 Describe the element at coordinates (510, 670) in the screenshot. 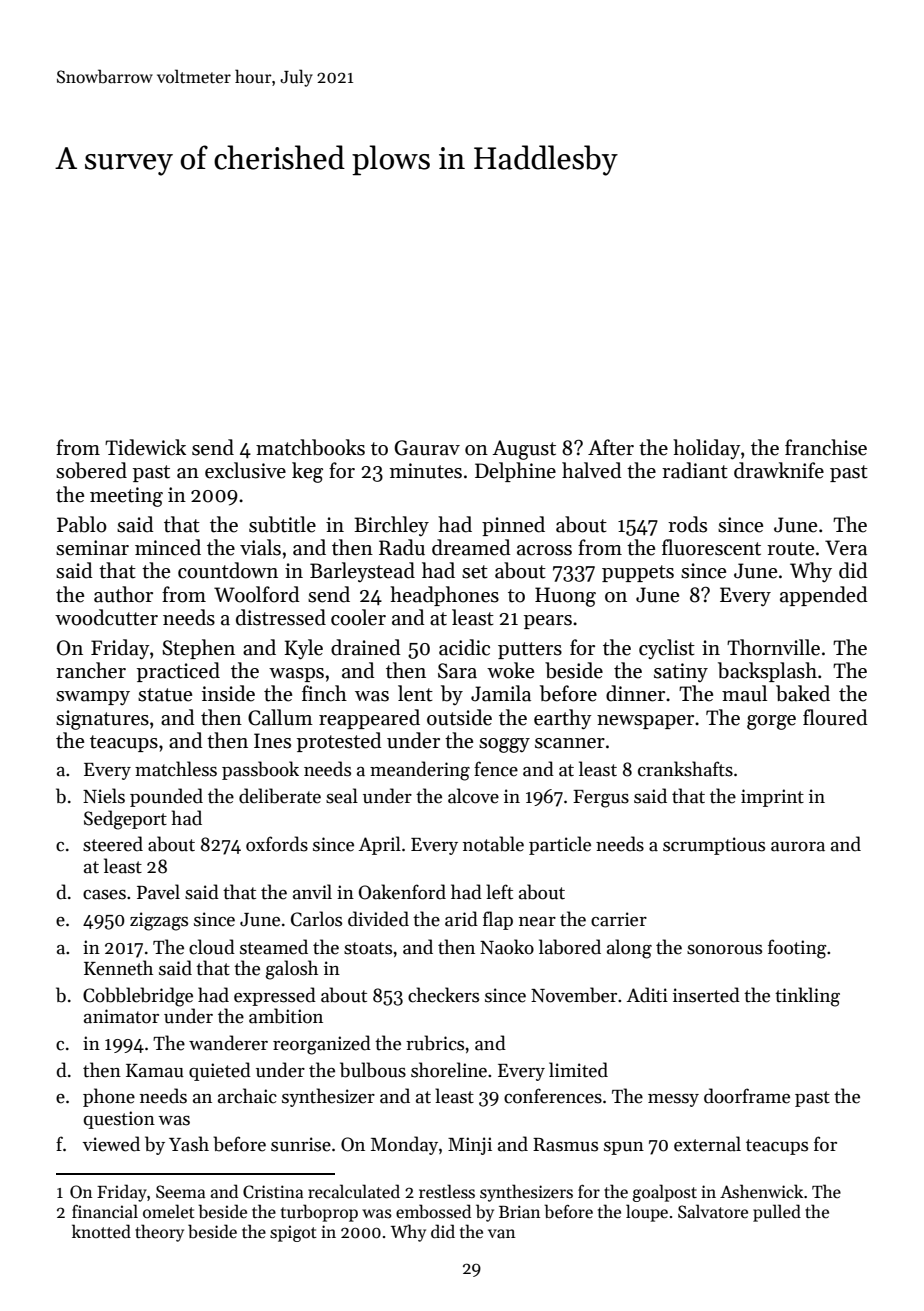

I see `woke` at that location.
